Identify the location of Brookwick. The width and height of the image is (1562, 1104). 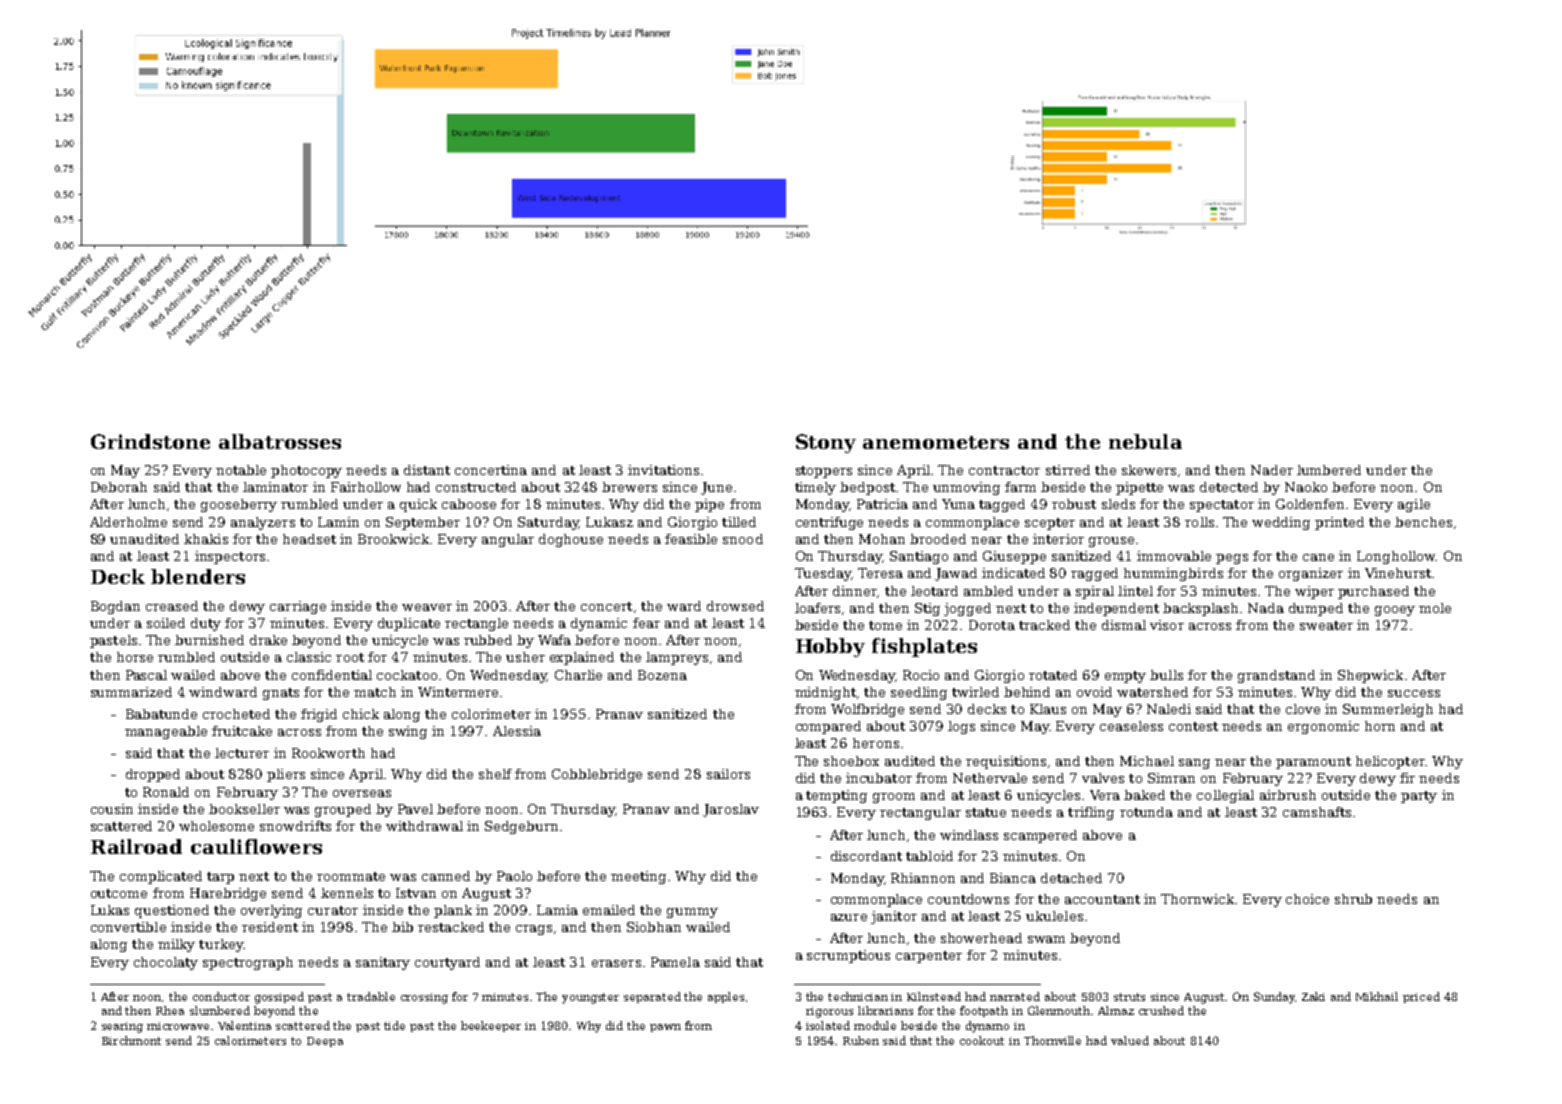
(394, 539).
